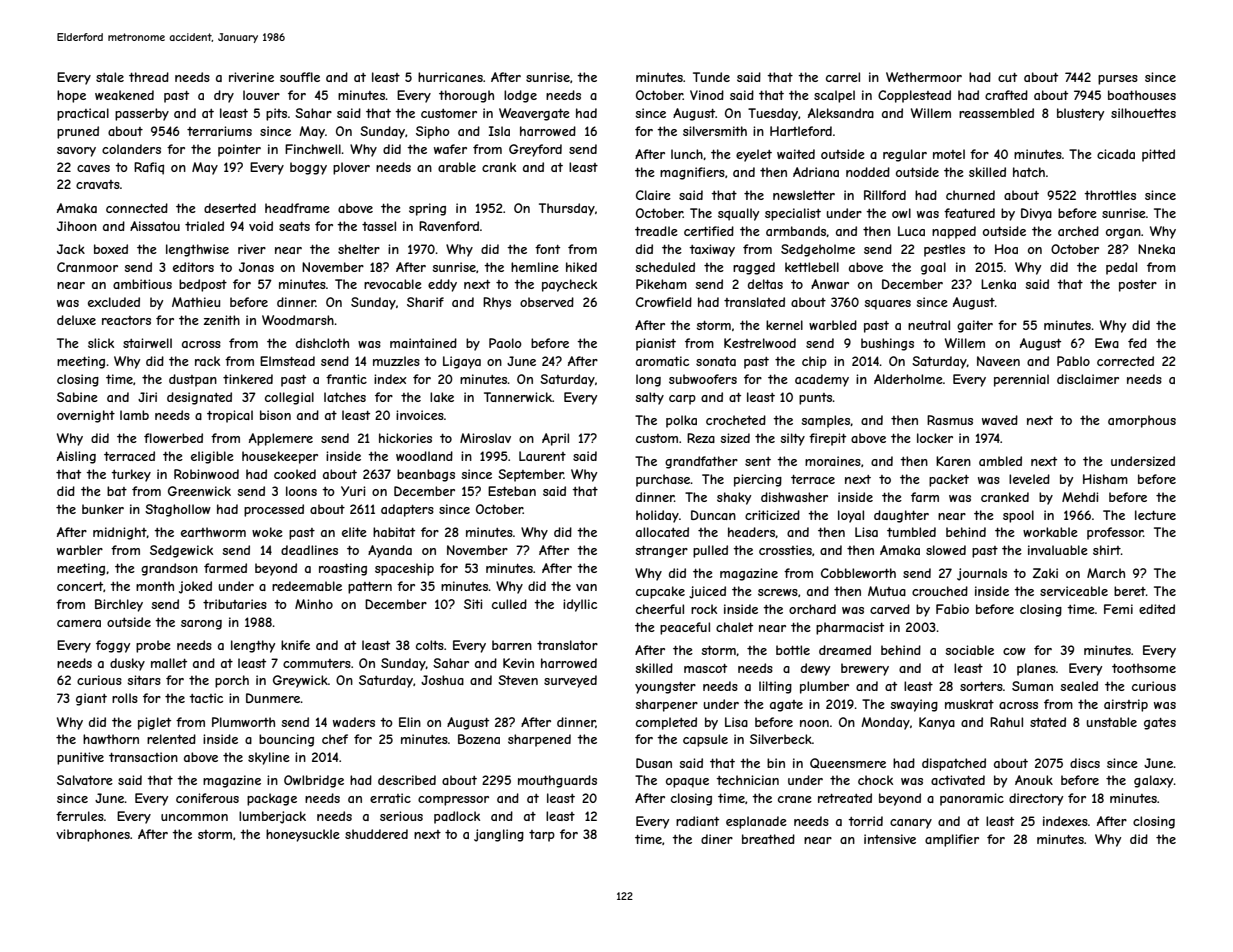  Describe the element at coordinates (93, 835) in the document. I see `vibraphones` at that location.
